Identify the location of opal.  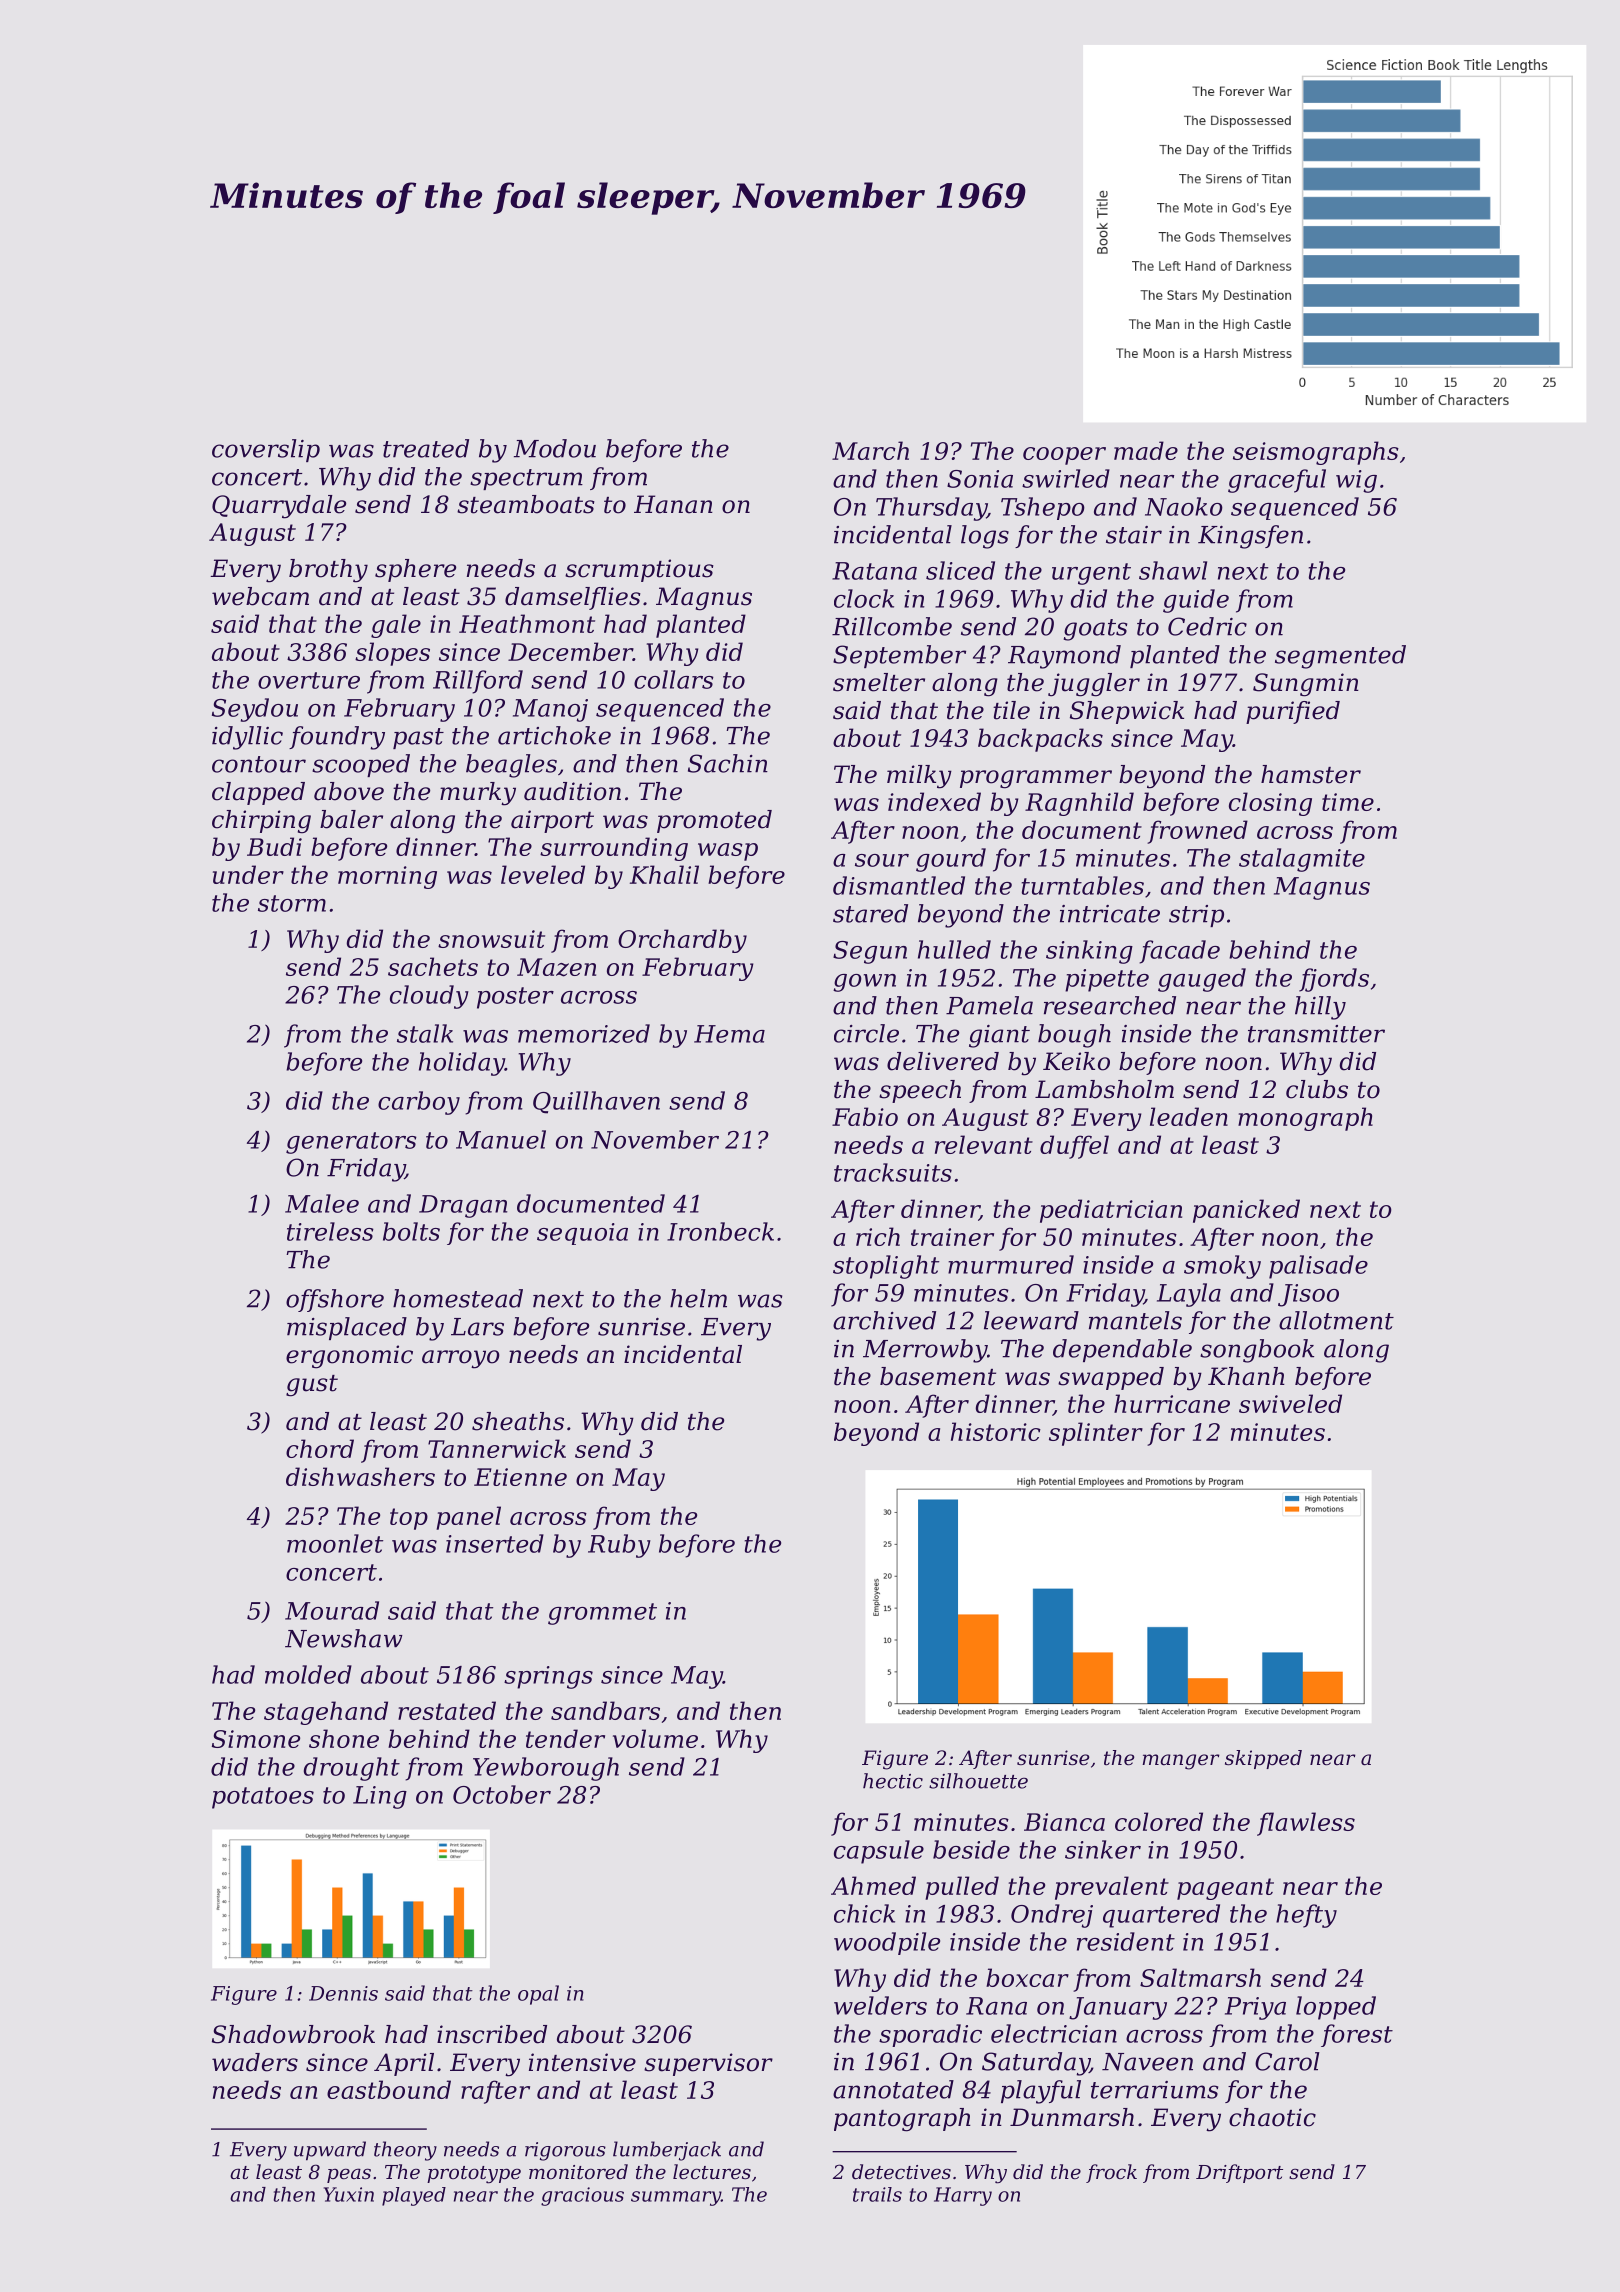
(538, 1995).
